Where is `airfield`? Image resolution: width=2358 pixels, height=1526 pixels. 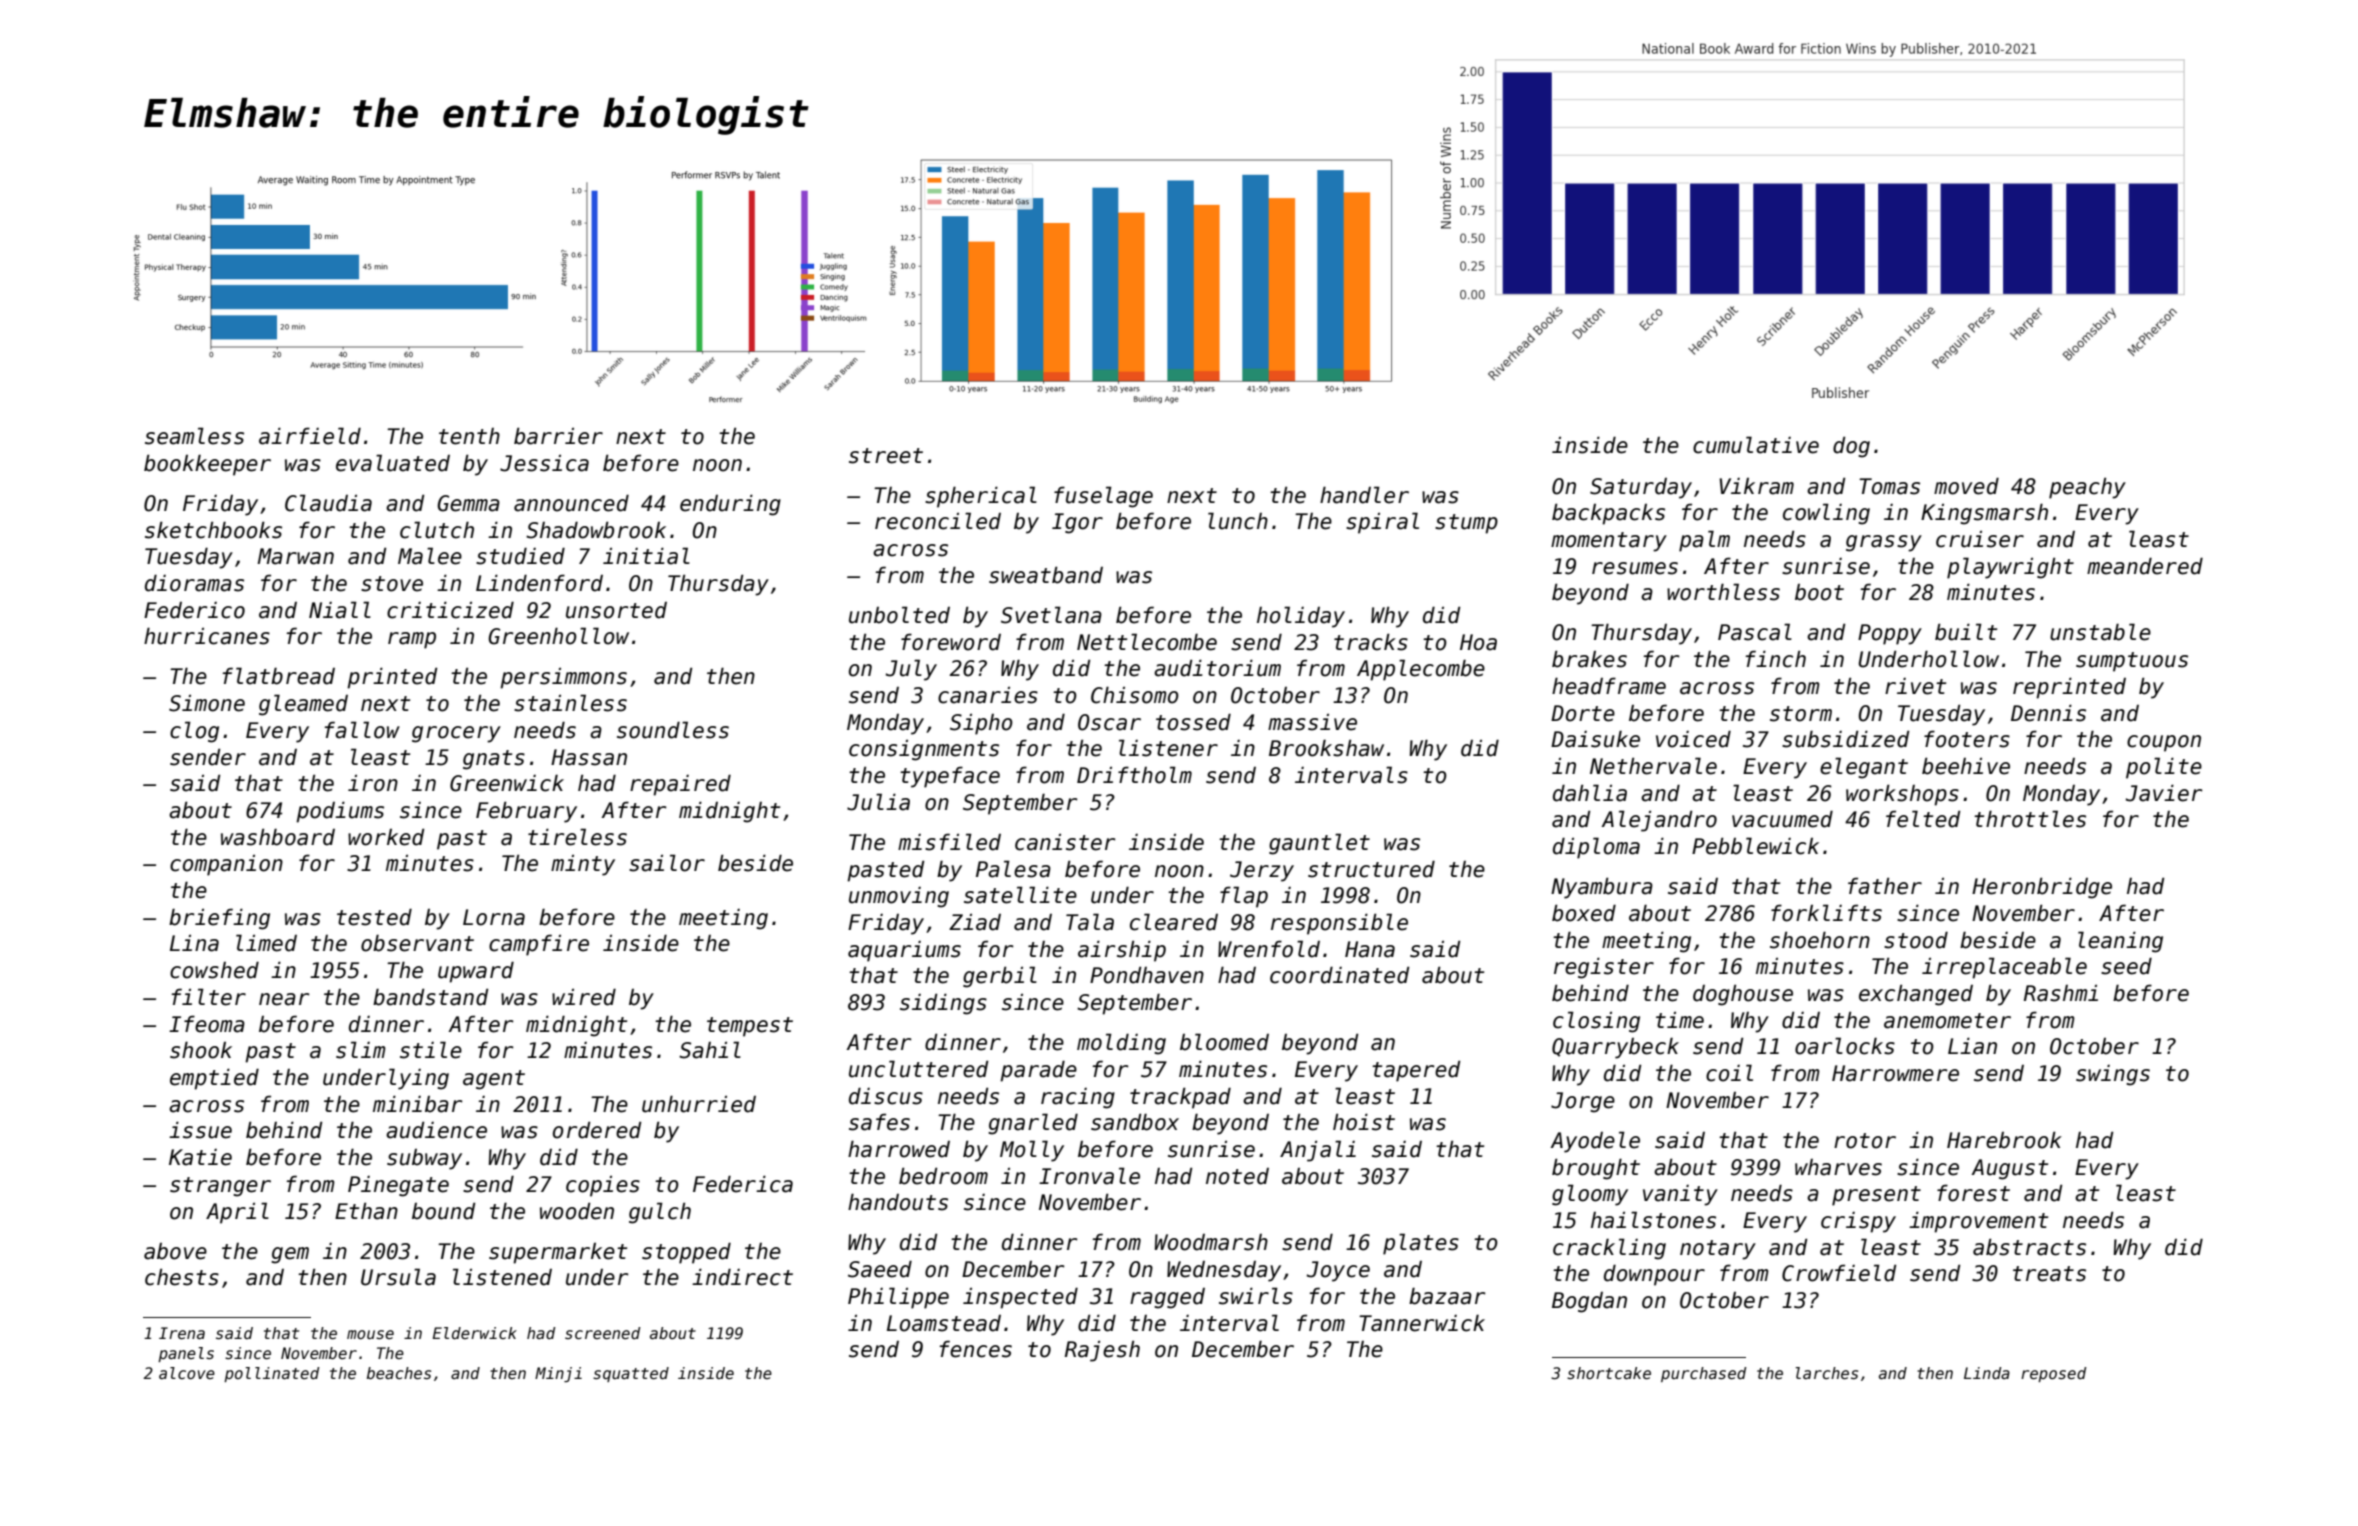 airfield is located at coordinates (310, 436).
